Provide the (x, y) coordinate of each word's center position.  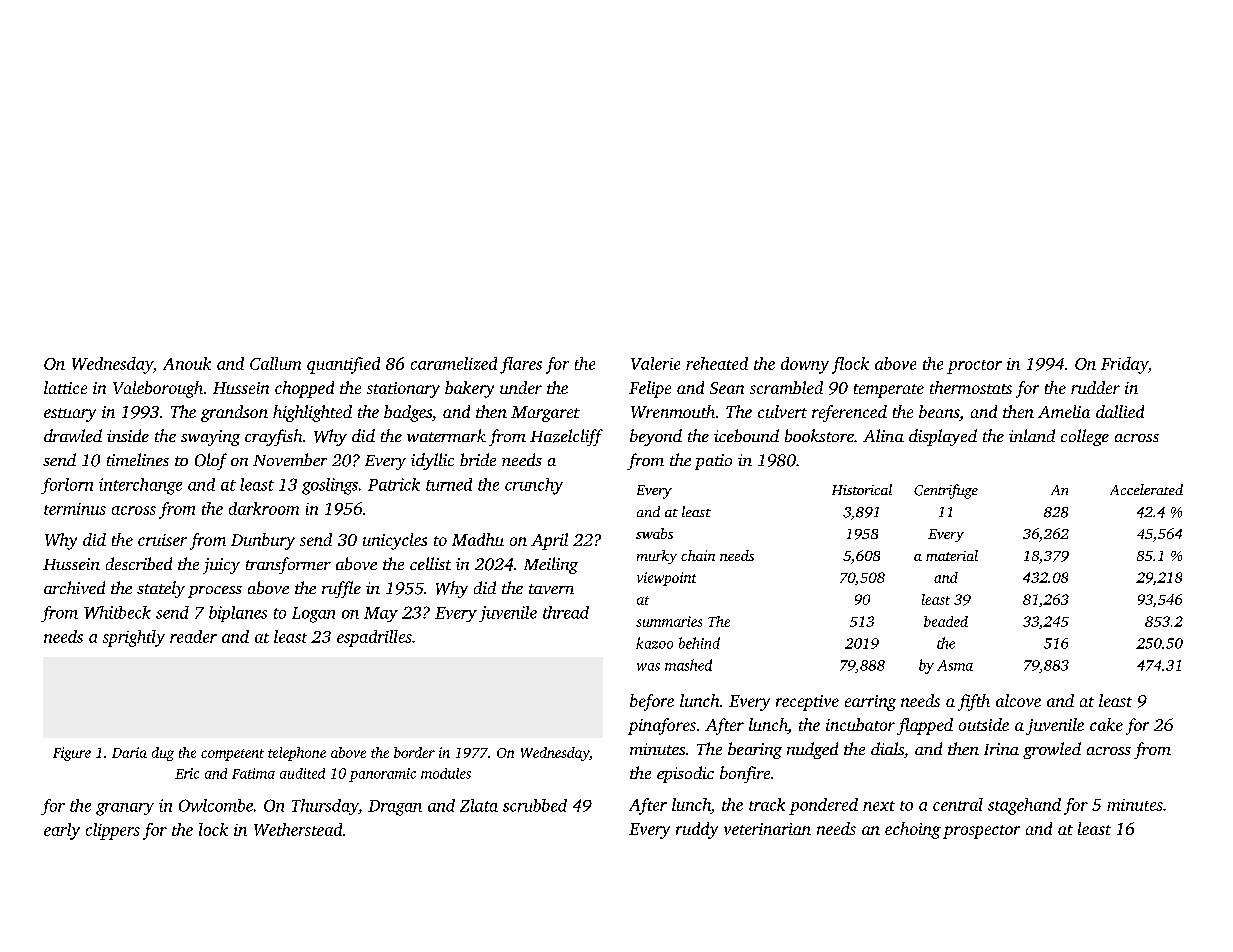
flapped (925, 726)
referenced (849, 413)
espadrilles (374, 638)
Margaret (545, 414)
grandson (234, 413)
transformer (288, 565)
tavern (551, 589)
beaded (946, 621)
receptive (807, 703)
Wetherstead (298, 829)
